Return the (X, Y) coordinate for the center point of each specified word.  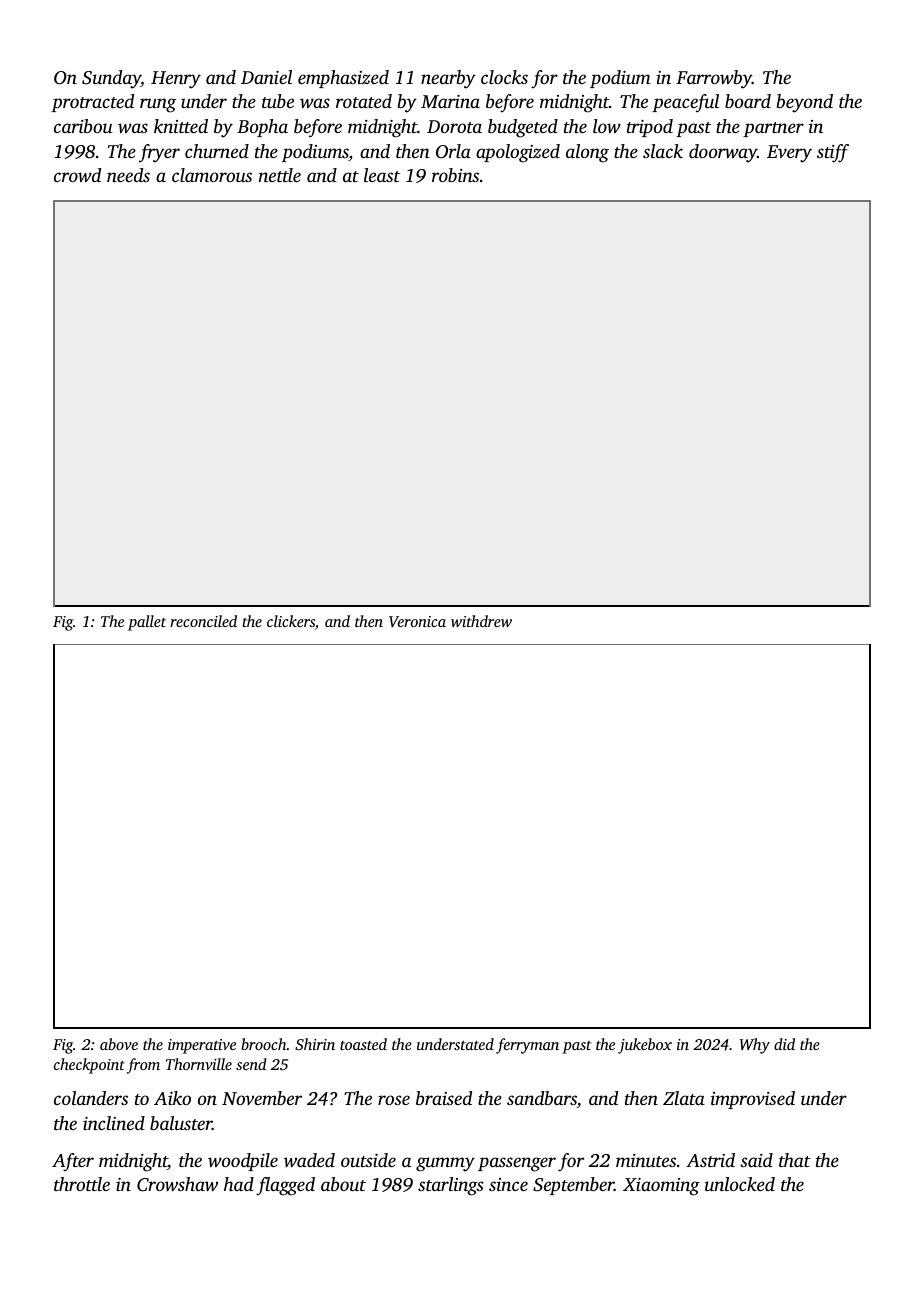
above (119, 1044)
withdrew (481, 621)
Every (789, 154)
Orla (453, 151)
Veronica (417, 621)
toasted (363, 1044)
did (784, 1044)
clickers (291, 621)
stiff (833, 153)
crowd (77, 175)
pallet (147, 623)
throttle (82, 1184)
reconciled (203, 621)
